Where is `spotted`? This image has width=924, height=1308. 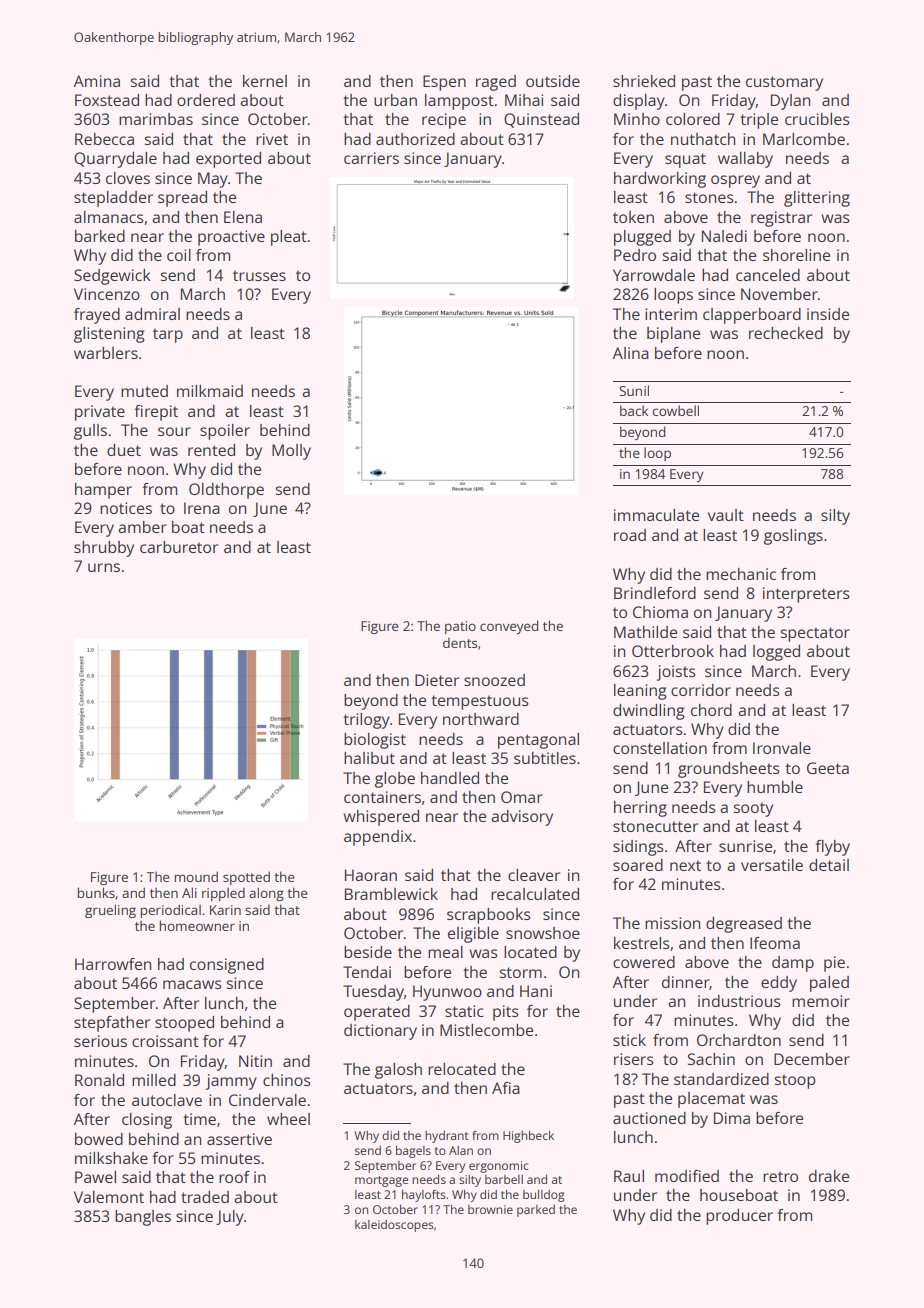
spotted is located at coordinates (246, 878).
